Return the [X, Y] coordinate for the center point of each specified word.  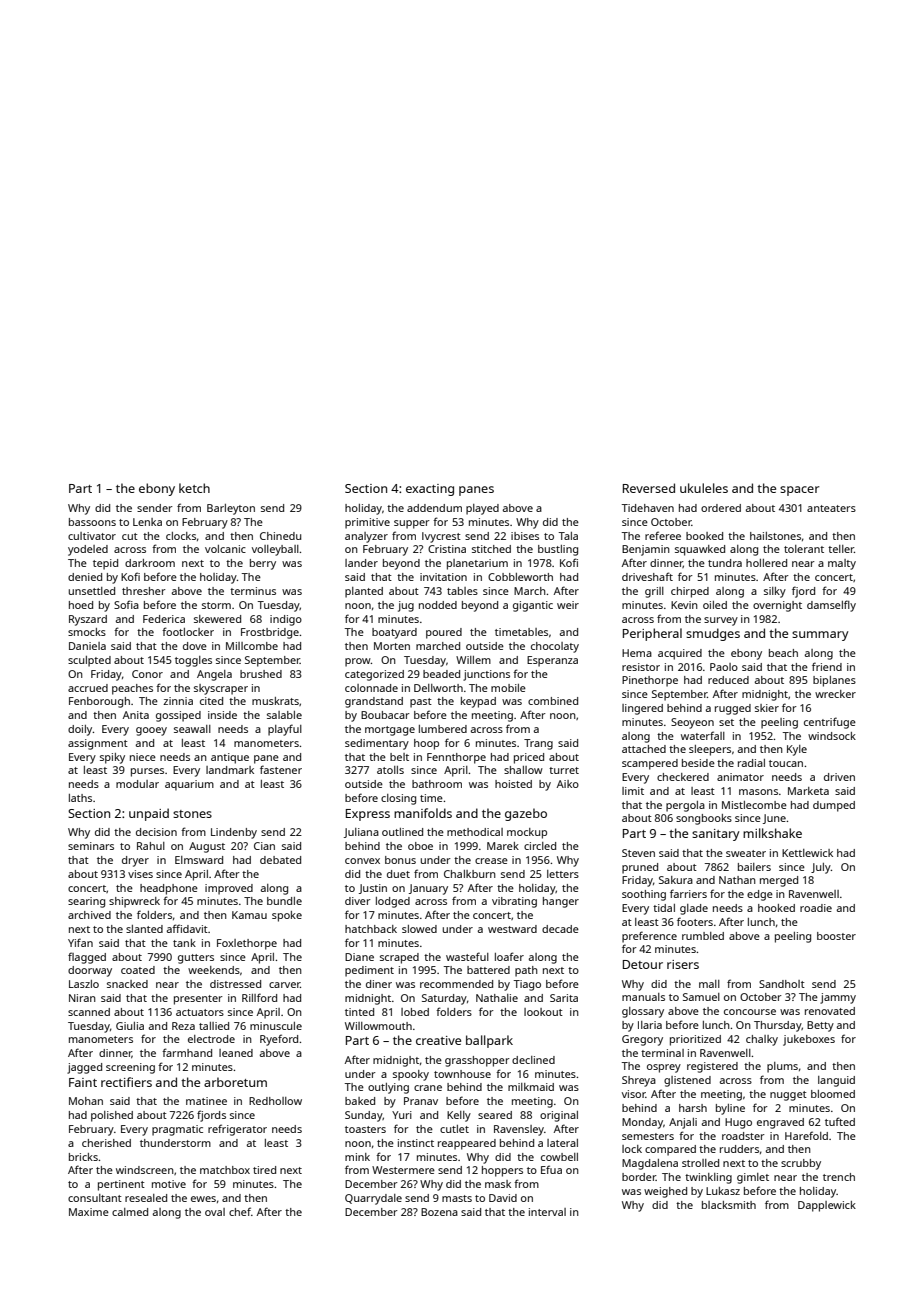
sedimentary [377, 744]
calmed [130, 1212]
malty [842, 564]
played [482, 509]
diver [358, 901]
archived [89, 915]
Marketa [808, 791]
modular [137, 784]
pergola [685, 806]
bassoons [92, 522]
